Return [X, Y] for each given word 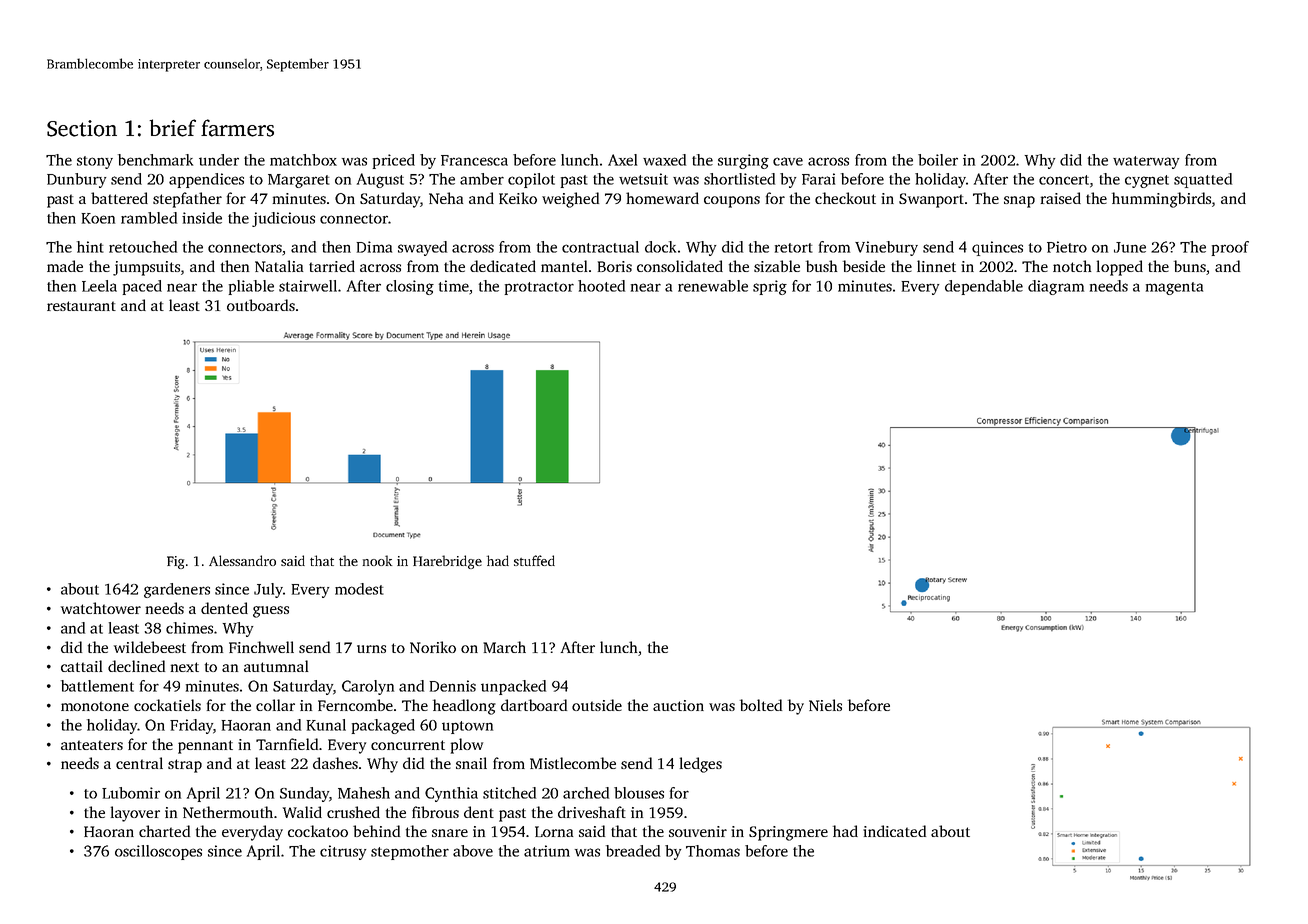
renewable [713, 286]
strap [185, 766]
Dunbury [76, 180]
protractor [539, 288]
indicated [894, 831]
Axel [622, 160]
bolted [761, 705]
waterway [1146, 162]
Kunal [326, 725]
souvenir [698, 831]
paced [142, 287]
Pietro [1067, 247]
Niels [825, 705]
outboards [261, 305]
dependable [984, 287]
